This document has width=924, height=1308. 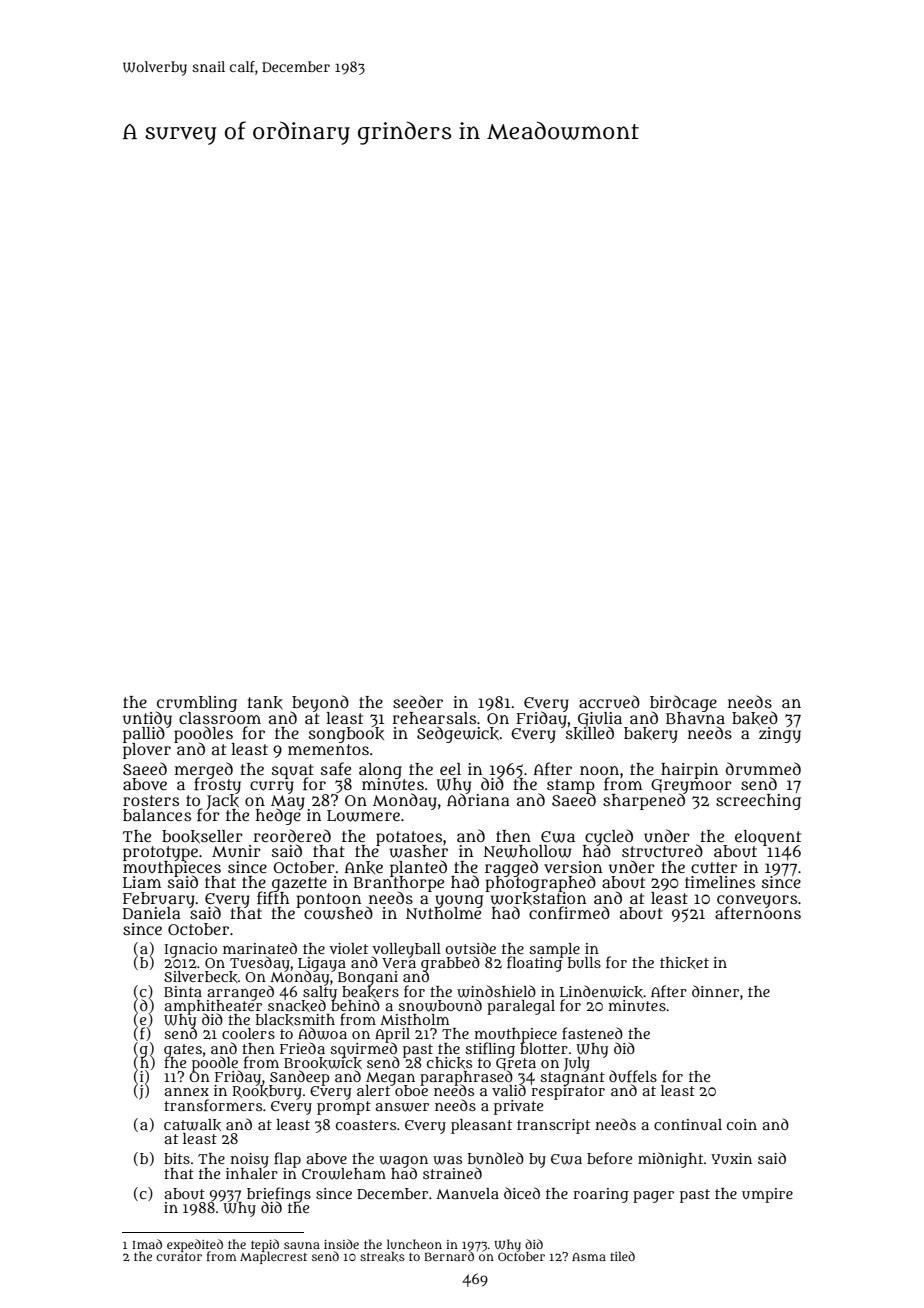 What do you see at coordinates (449, 1256) in the document?
I see `Bernard` at bounding box center [449, 1256].
